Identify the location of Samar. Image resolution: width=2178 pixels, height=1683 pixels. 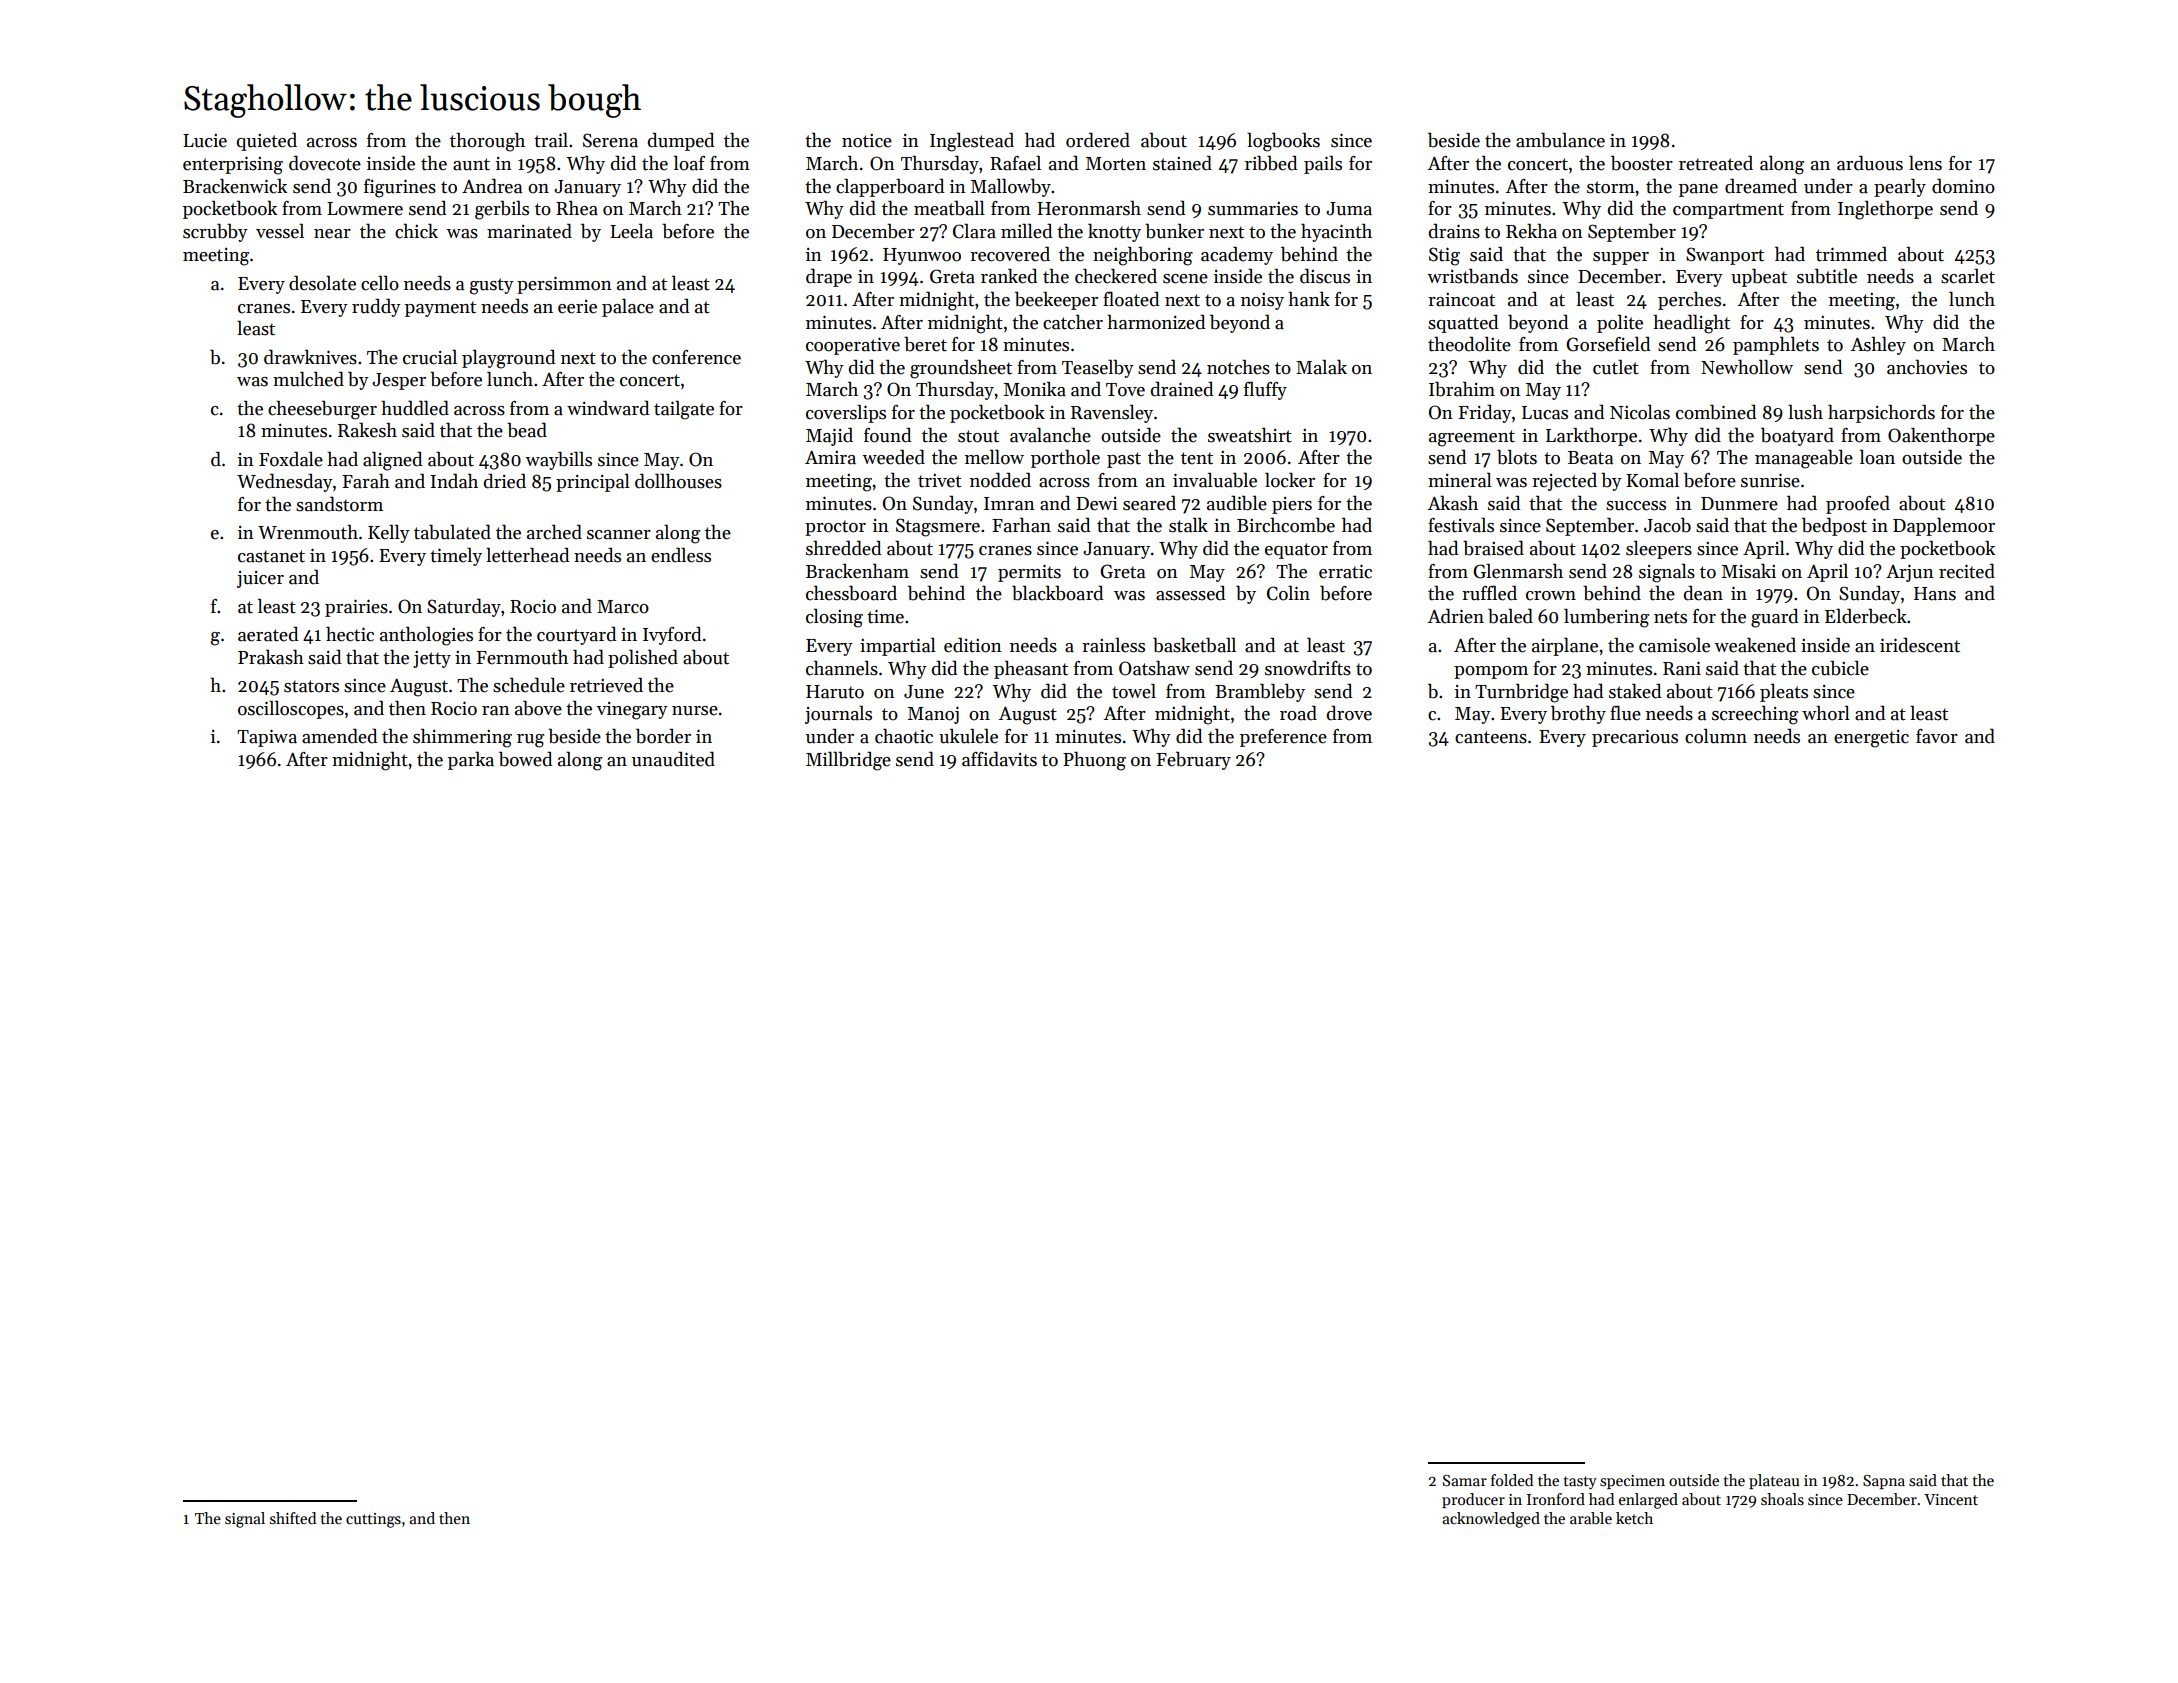
(1465, 1480).
